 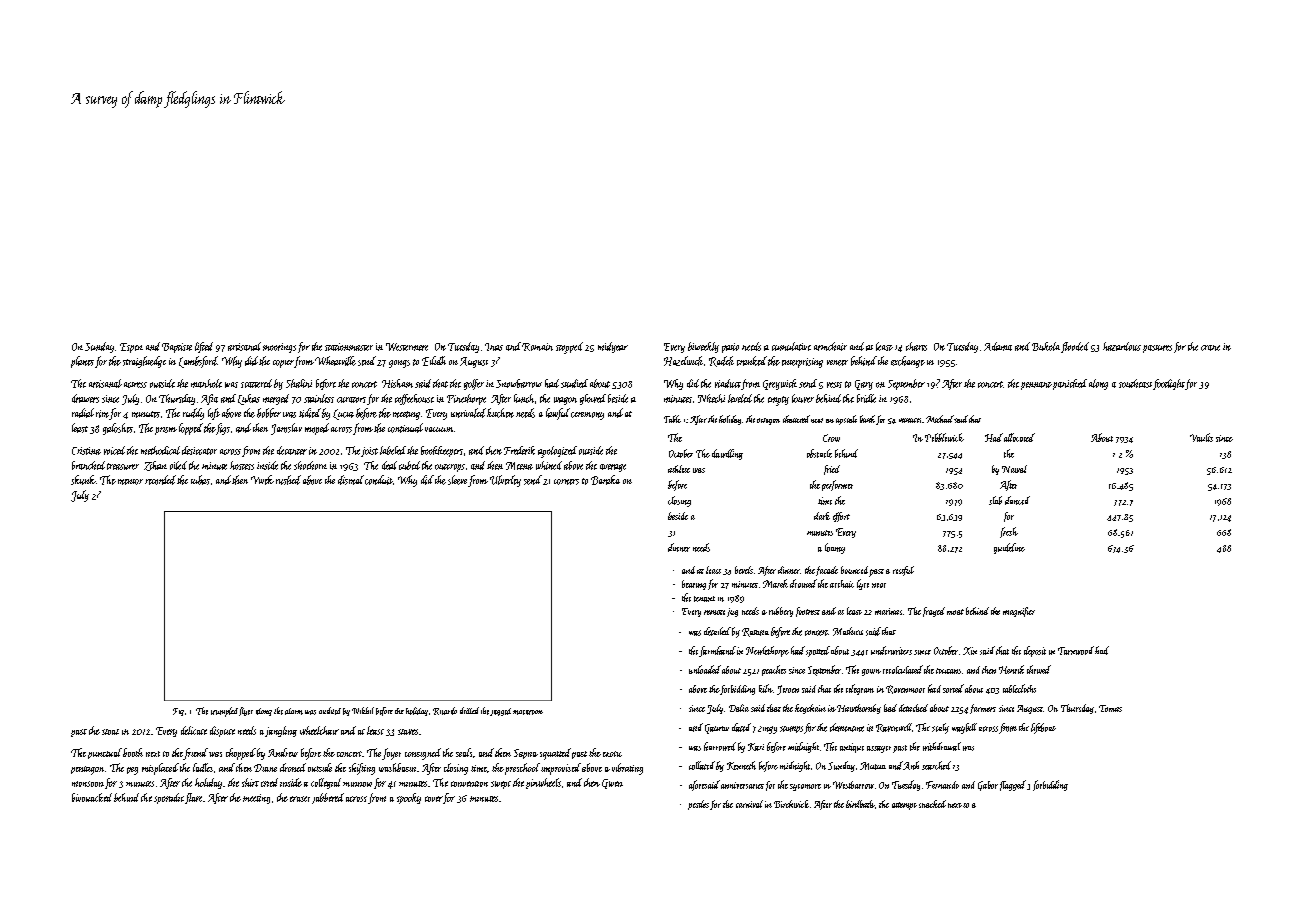 What do you see at coordinates (837, 485) in the page?
I see `performer` at bounding box center [837, 485].
